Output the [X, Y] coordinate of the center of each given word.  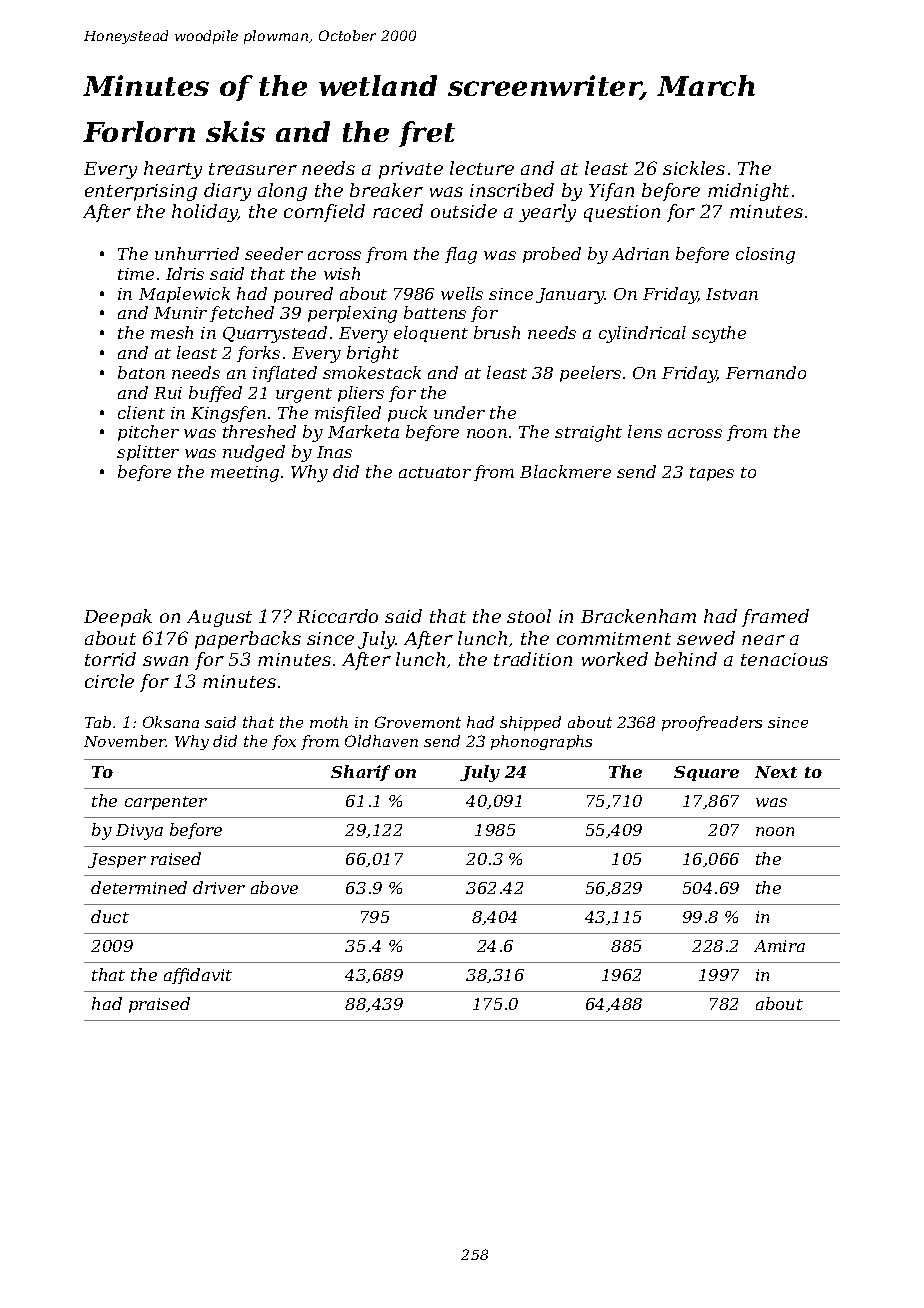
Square [706, 773]
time [136, 274]
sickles [694, 168]
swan [165, 661]
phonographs [541, 742]
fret [427, 134]
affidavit [198, 976]
